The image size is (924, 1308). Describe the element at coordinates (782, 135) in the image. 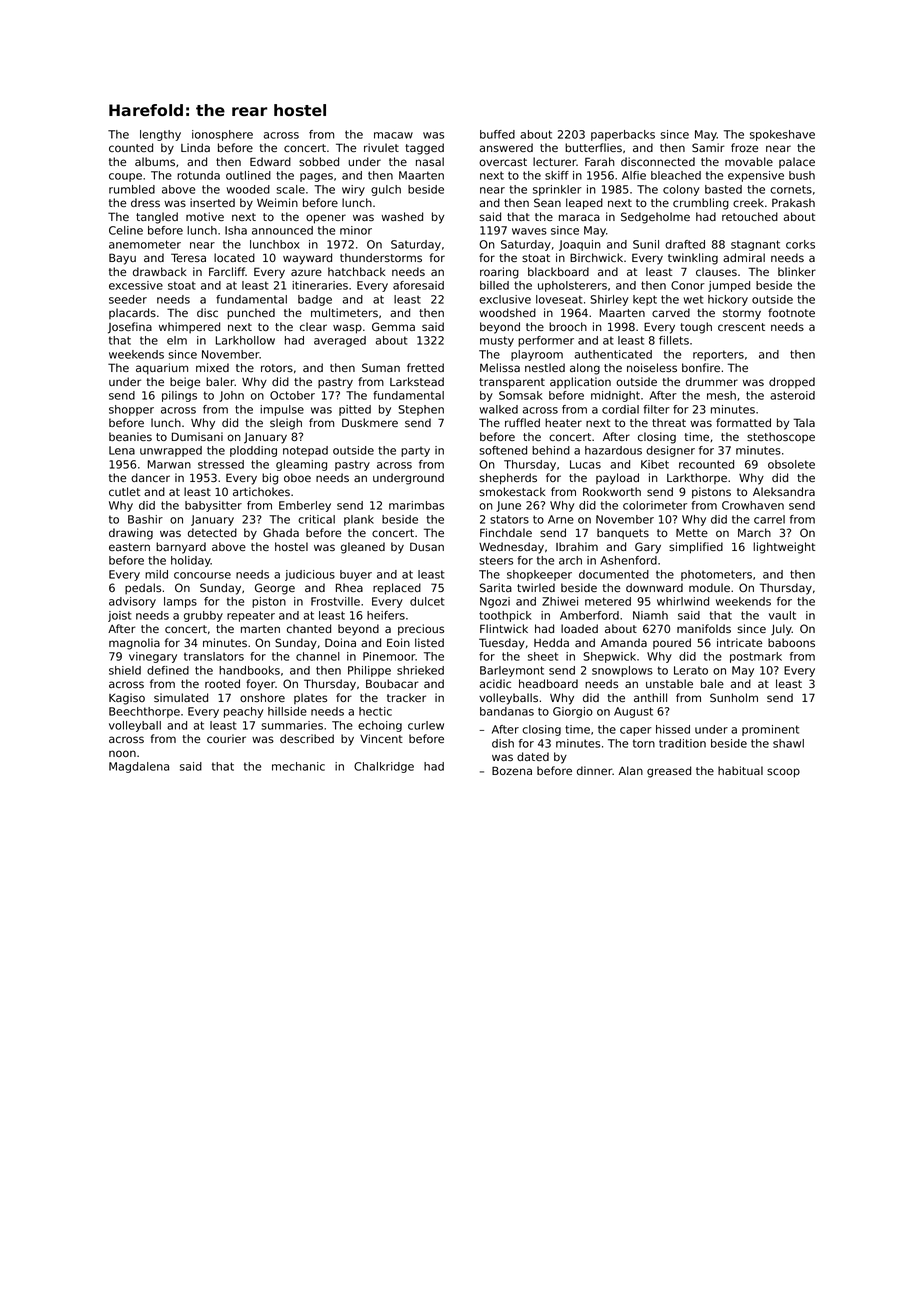

I see `spokeshave` at that location.
